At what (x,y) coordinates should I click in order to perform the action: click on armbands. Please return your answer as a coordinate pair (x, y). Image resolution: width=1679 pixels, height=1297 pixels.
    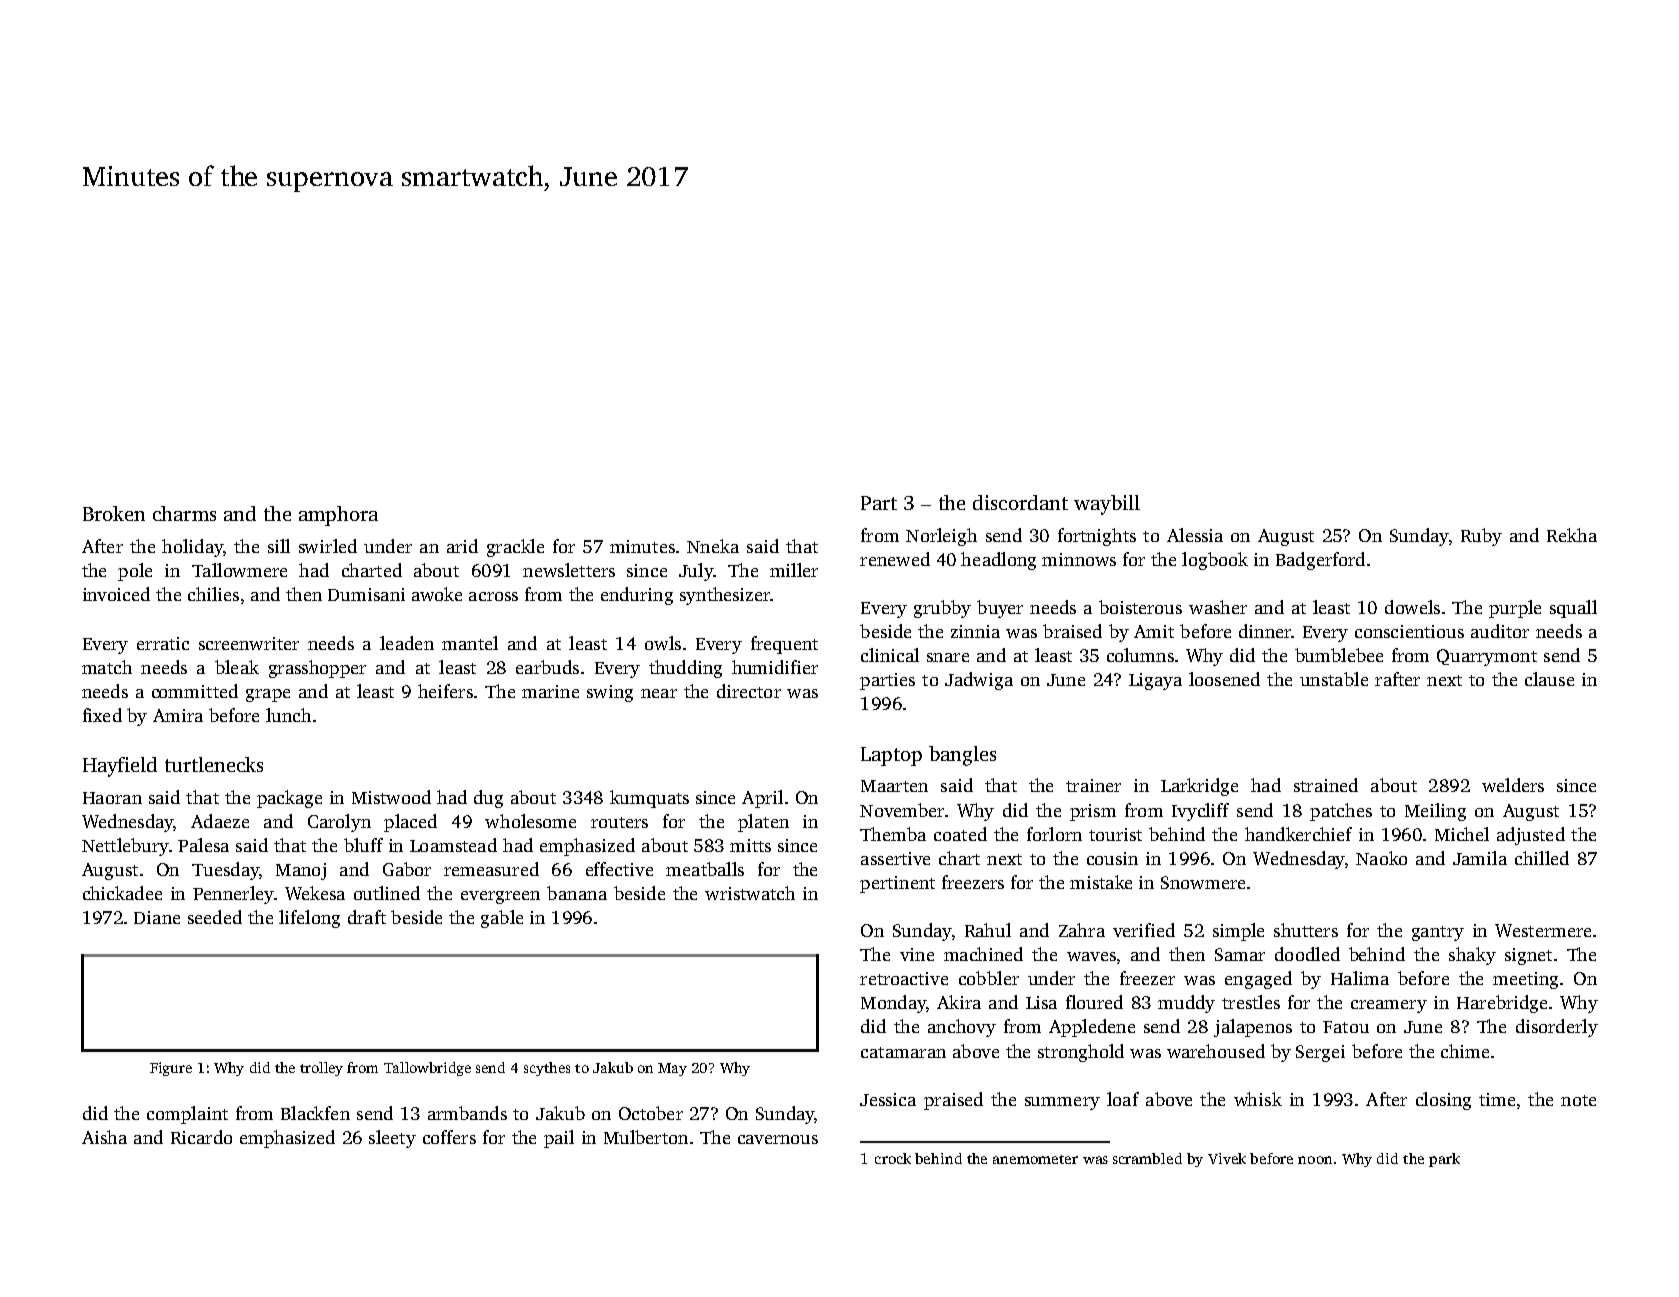
    Looking at the image, I should click on (467, 1113).
